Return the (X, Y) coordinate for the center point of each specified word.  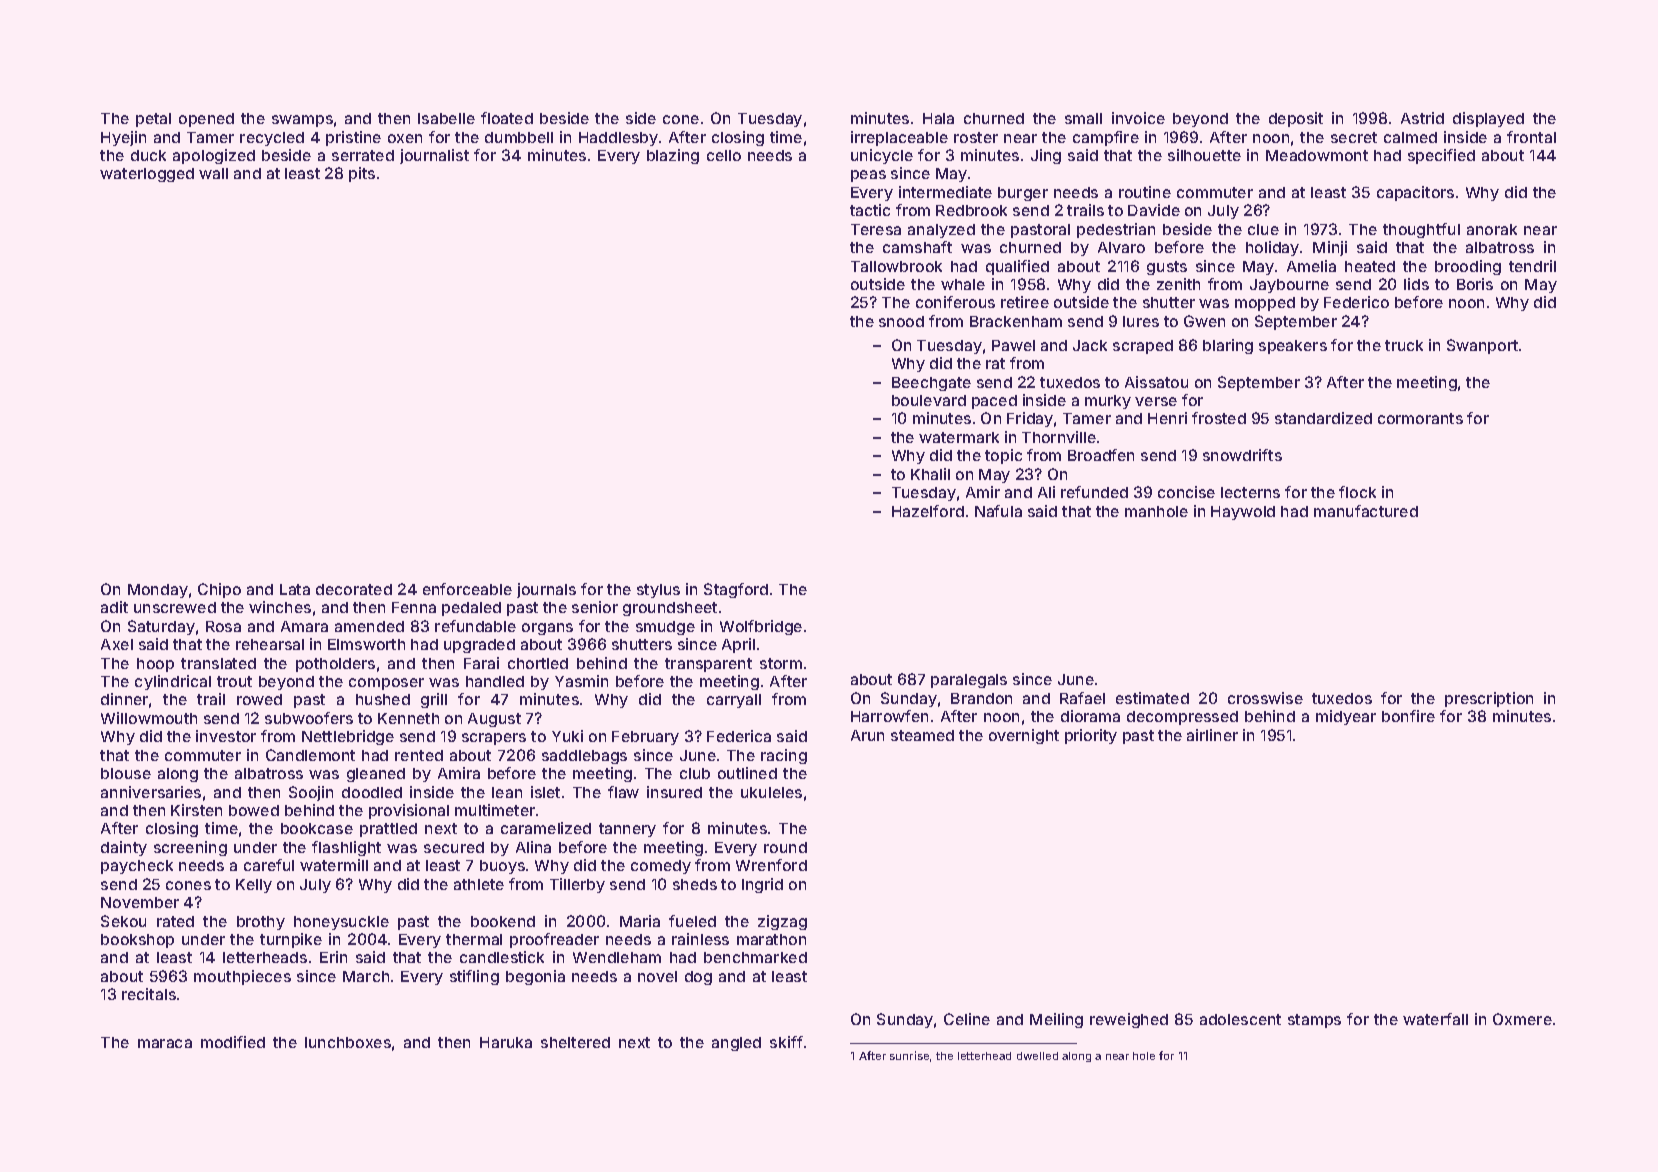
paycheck (137, 867)
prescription (1489, 699)
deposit (1296, 119)
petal (153, 120)
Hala (938, 118)
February (645, 738)
